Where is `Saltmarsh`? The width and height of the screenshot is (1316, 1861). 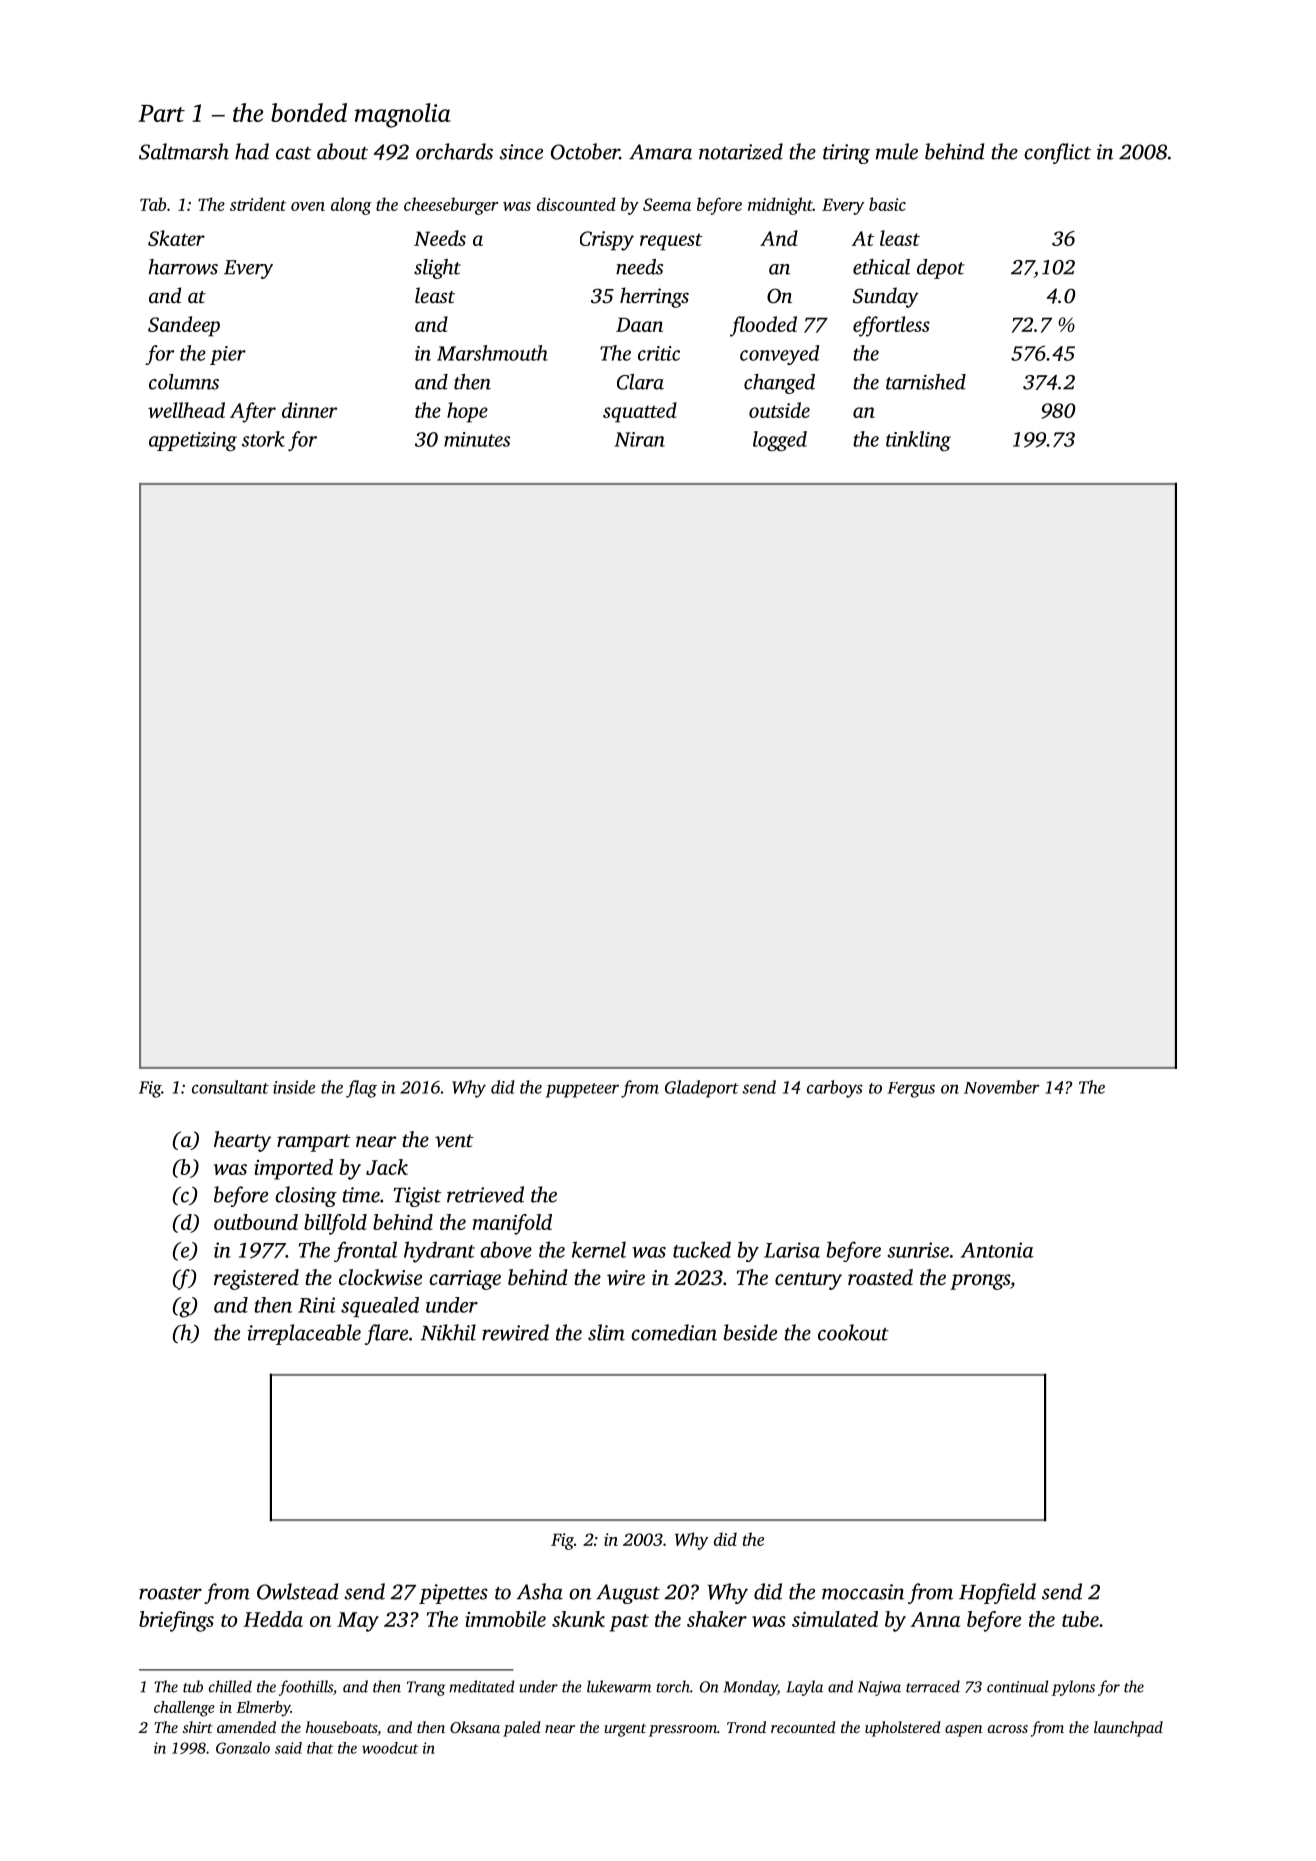
Saltmarsh is located at coordinates (184, 151).
